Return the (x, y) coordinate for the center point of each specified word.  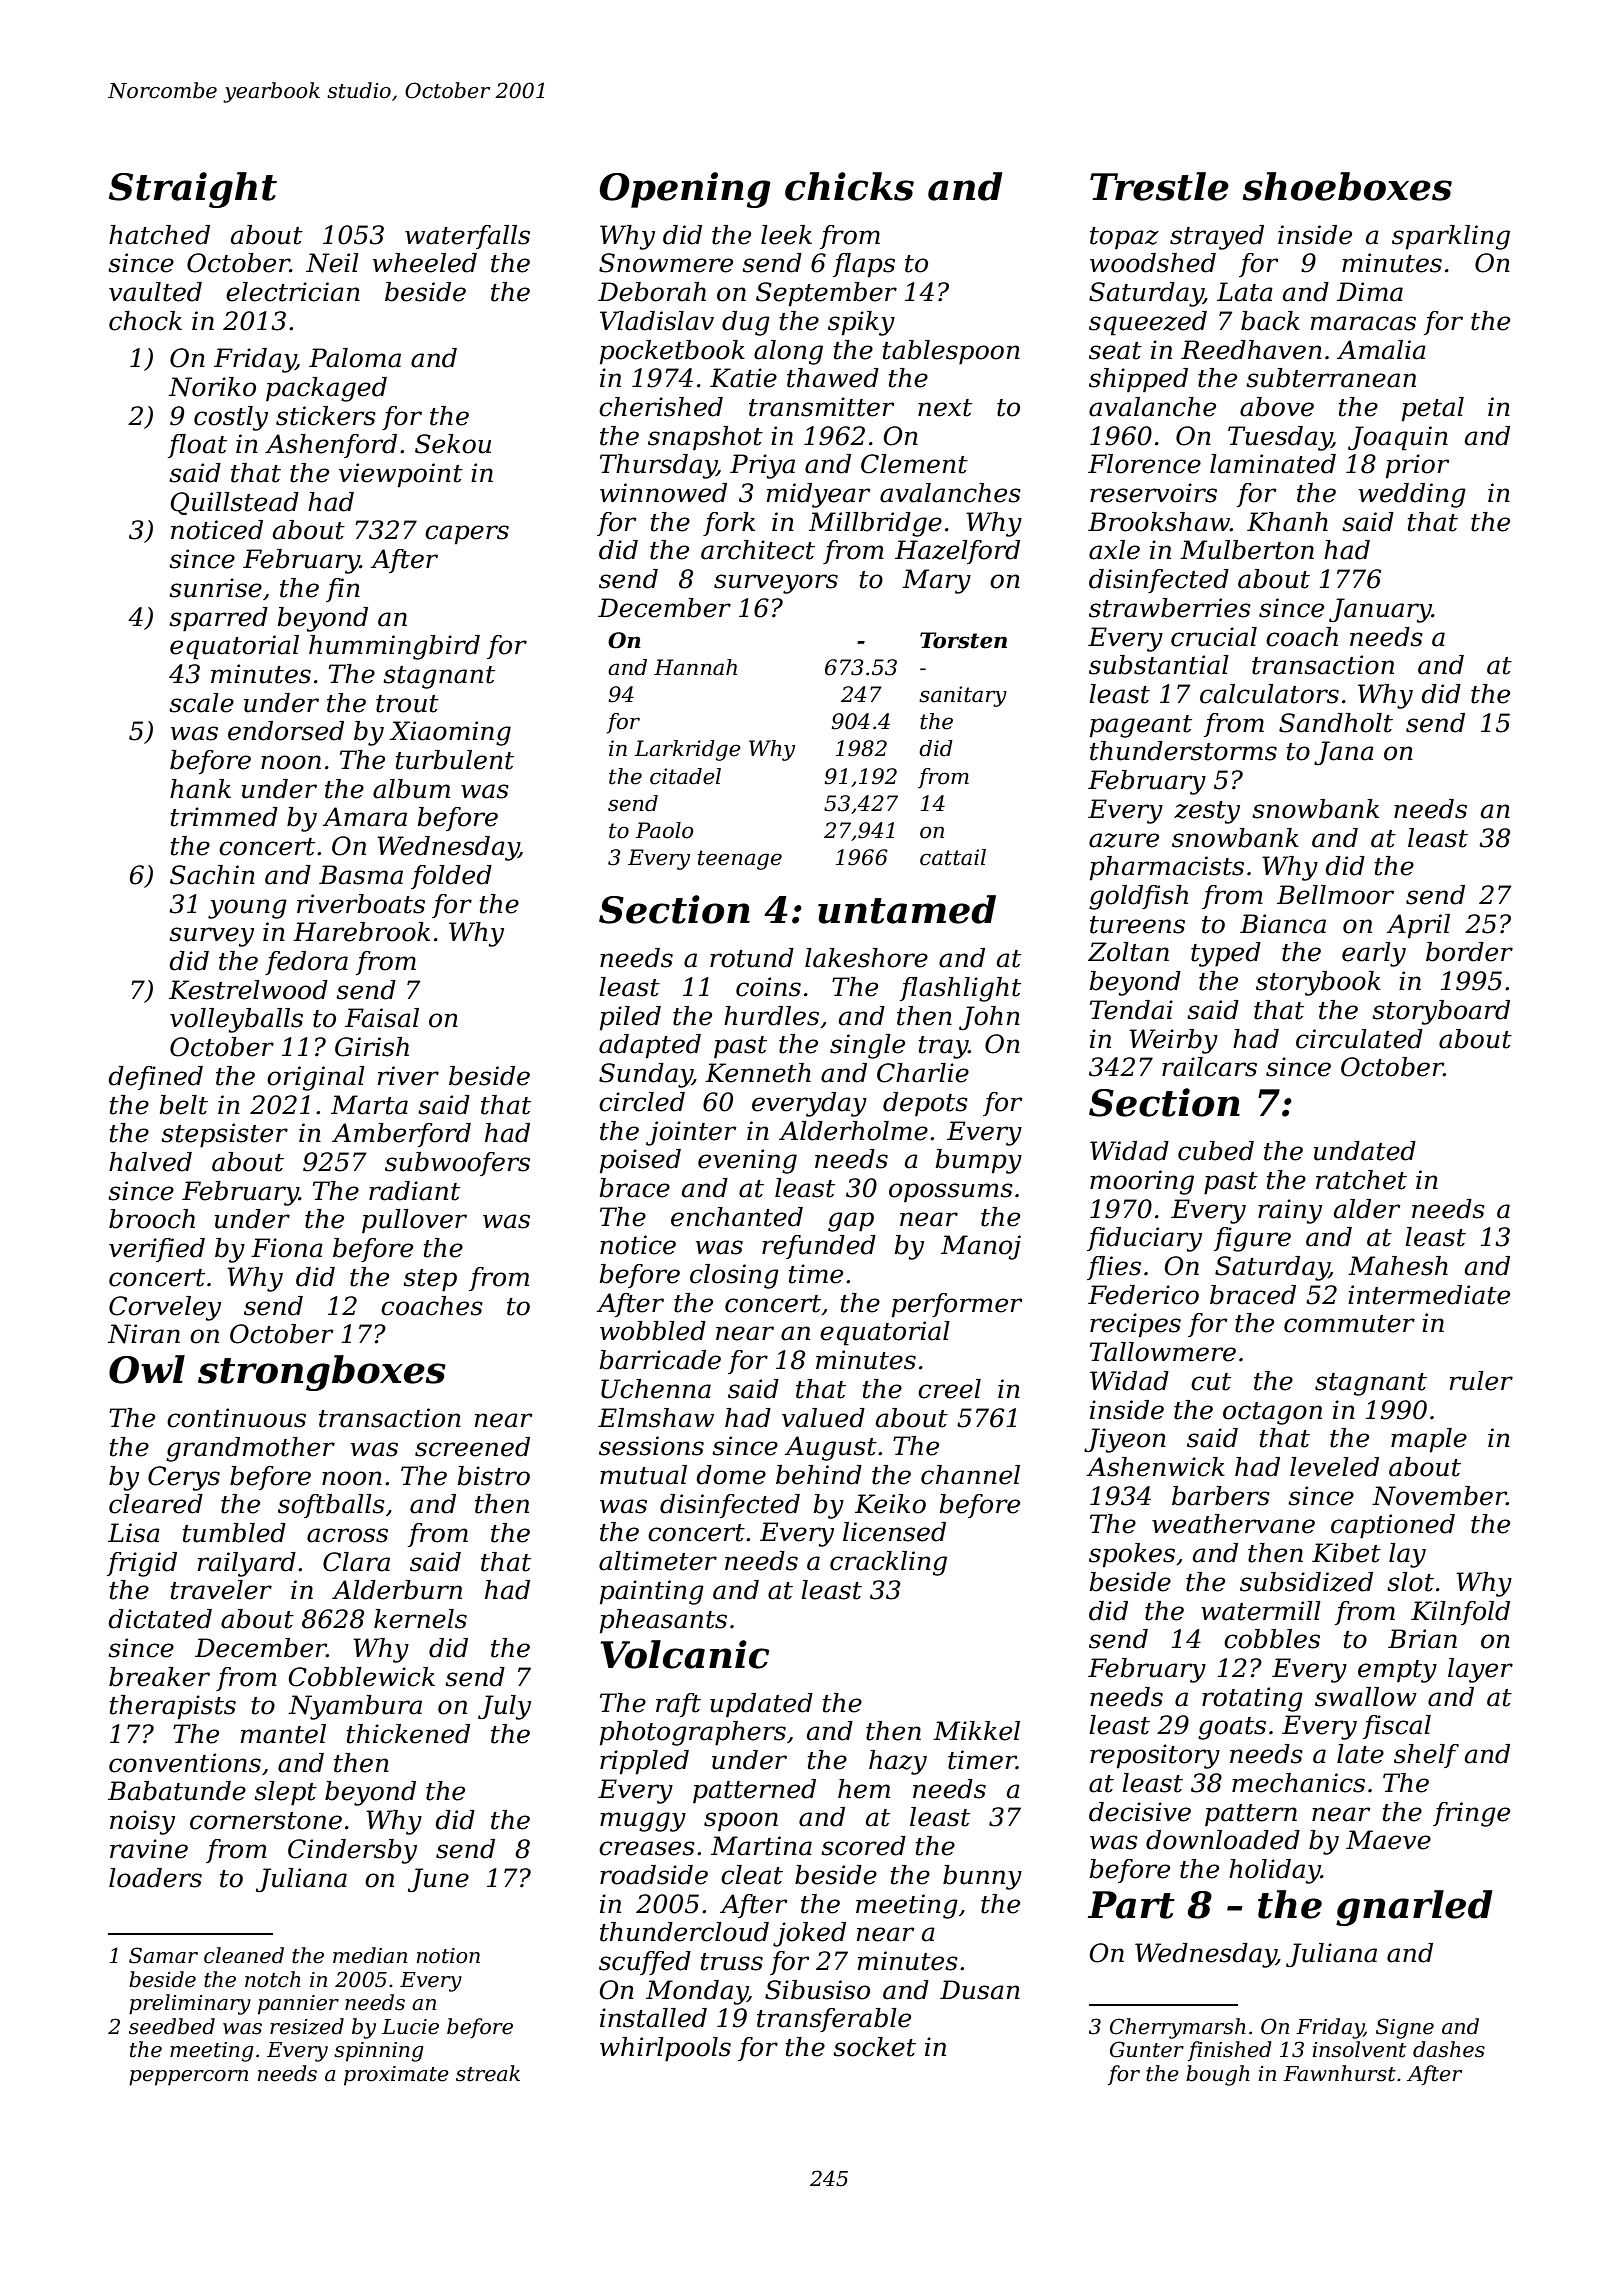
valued (823, 1418)
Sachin (212, 875)
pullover (414, 1221)
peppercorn (188, 2078)
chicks (849, 186)
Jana (1344, 753)
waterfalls (467, 237)
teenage (740, 860)
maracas (1363, 323)
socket (874, 2047)
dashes (1449, 2049)
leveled (1334, 1467)
